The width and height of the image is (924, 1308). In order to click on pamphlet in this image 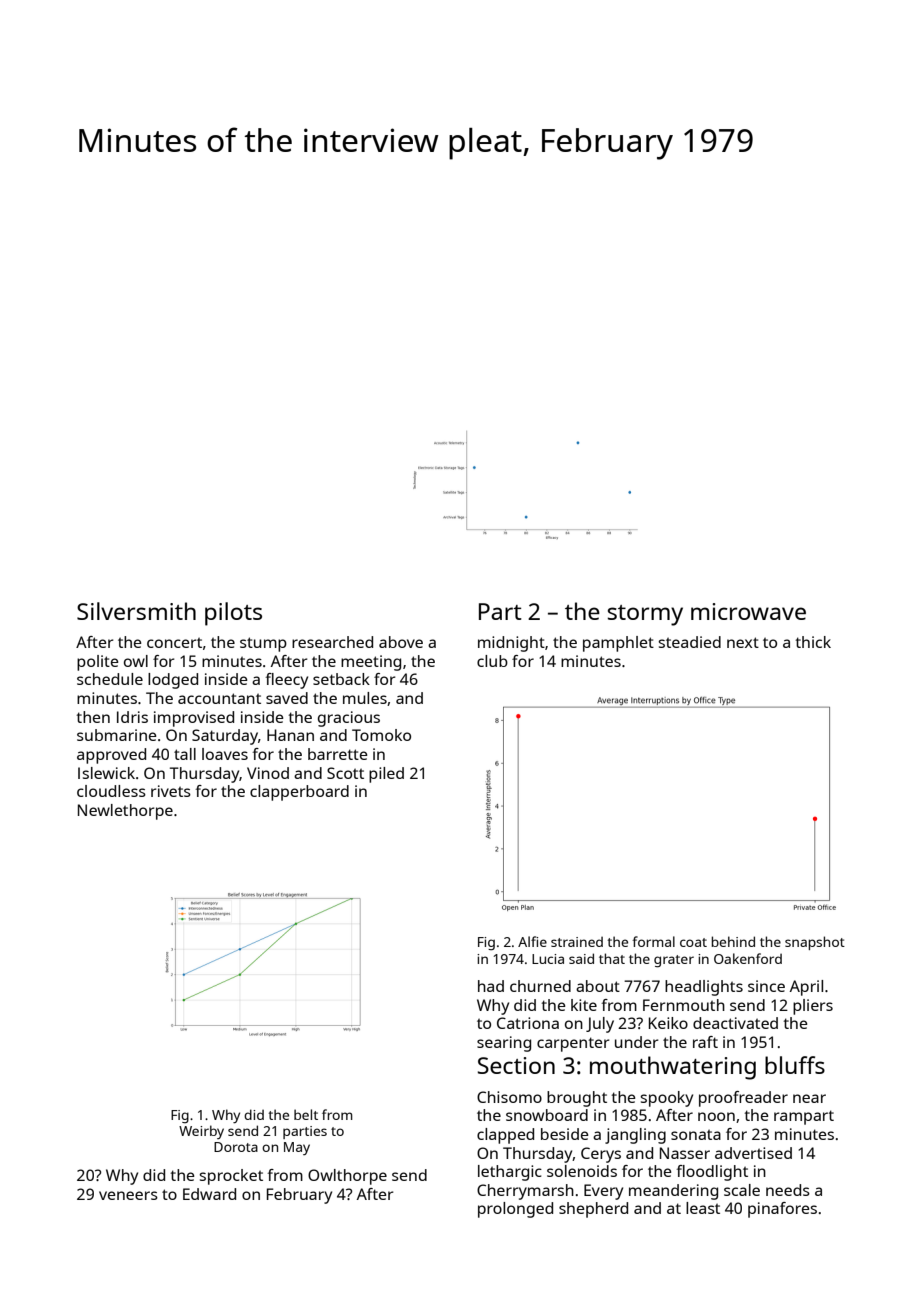, I will do `click(618, 644)`.
